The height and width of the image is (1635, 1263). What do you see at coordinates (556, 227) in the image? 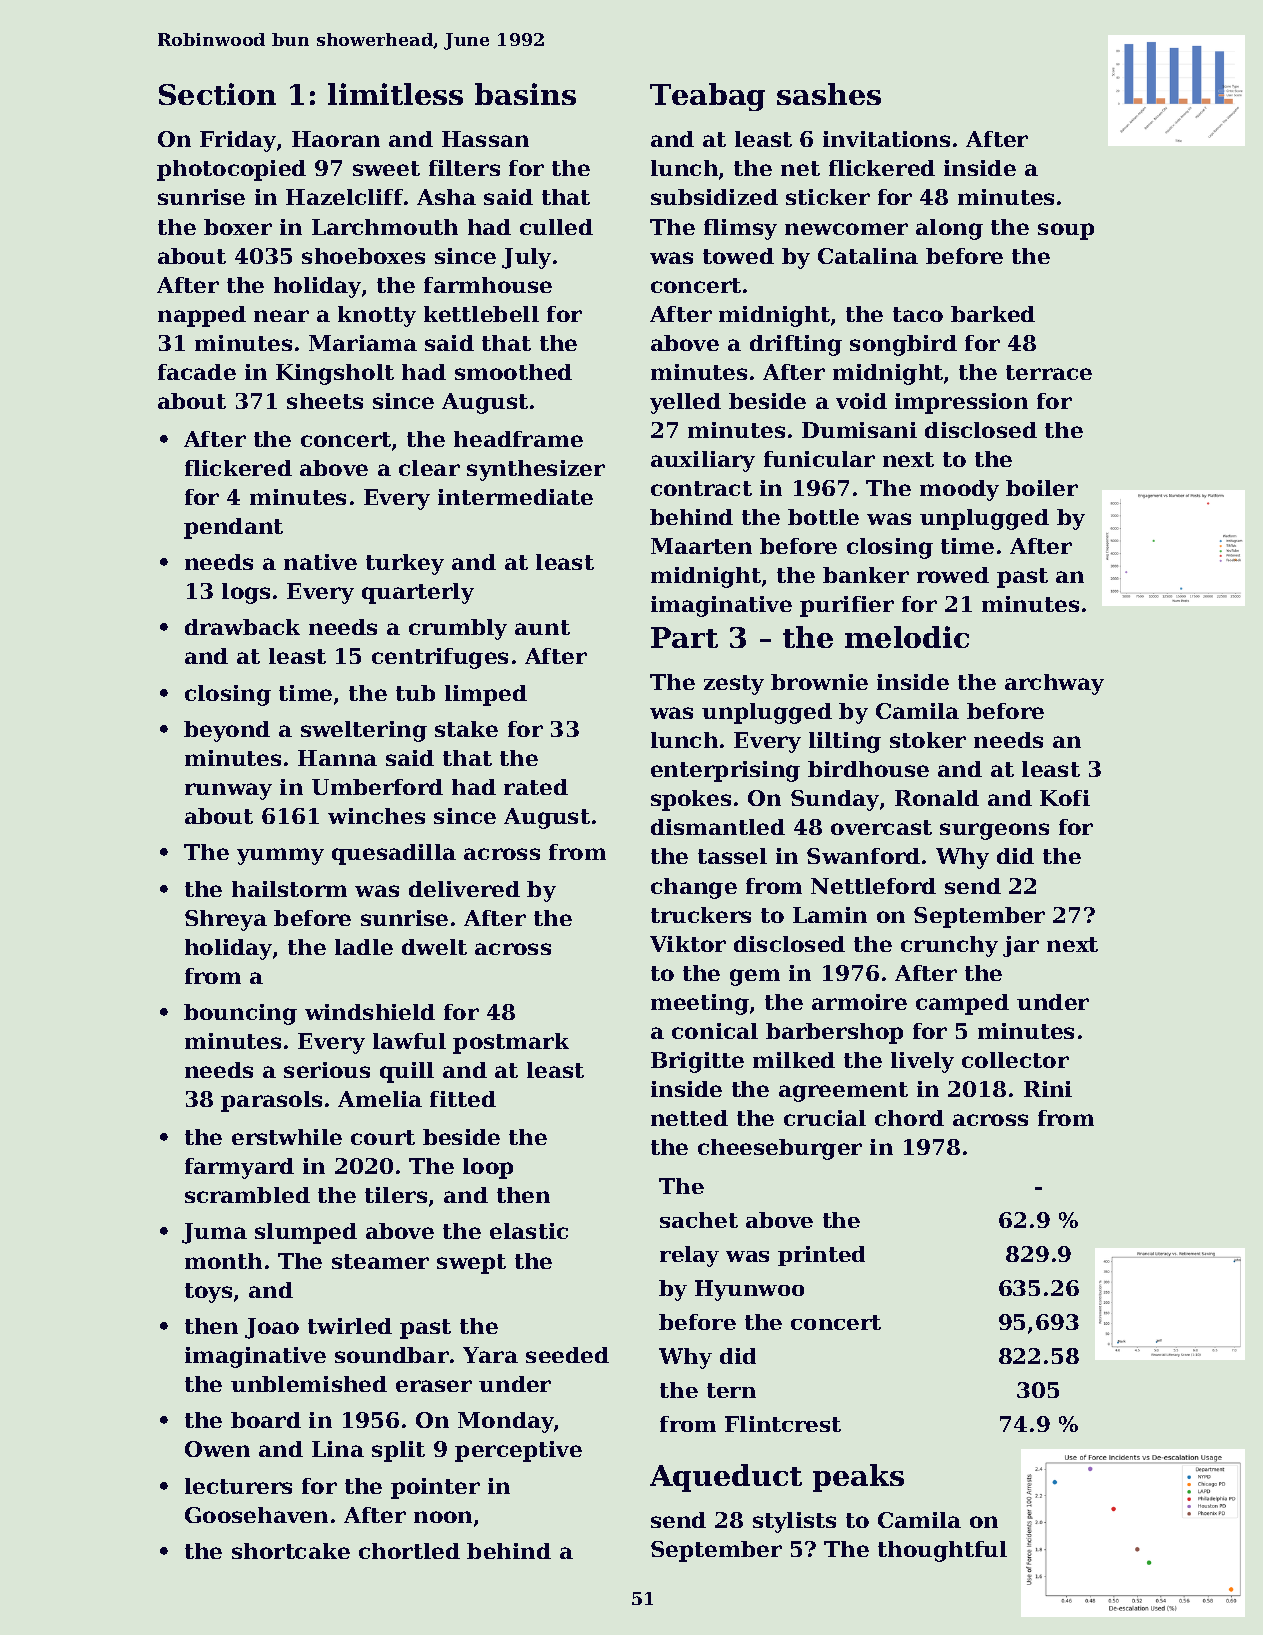
I see `culled` at bounding box center [556, 227].
